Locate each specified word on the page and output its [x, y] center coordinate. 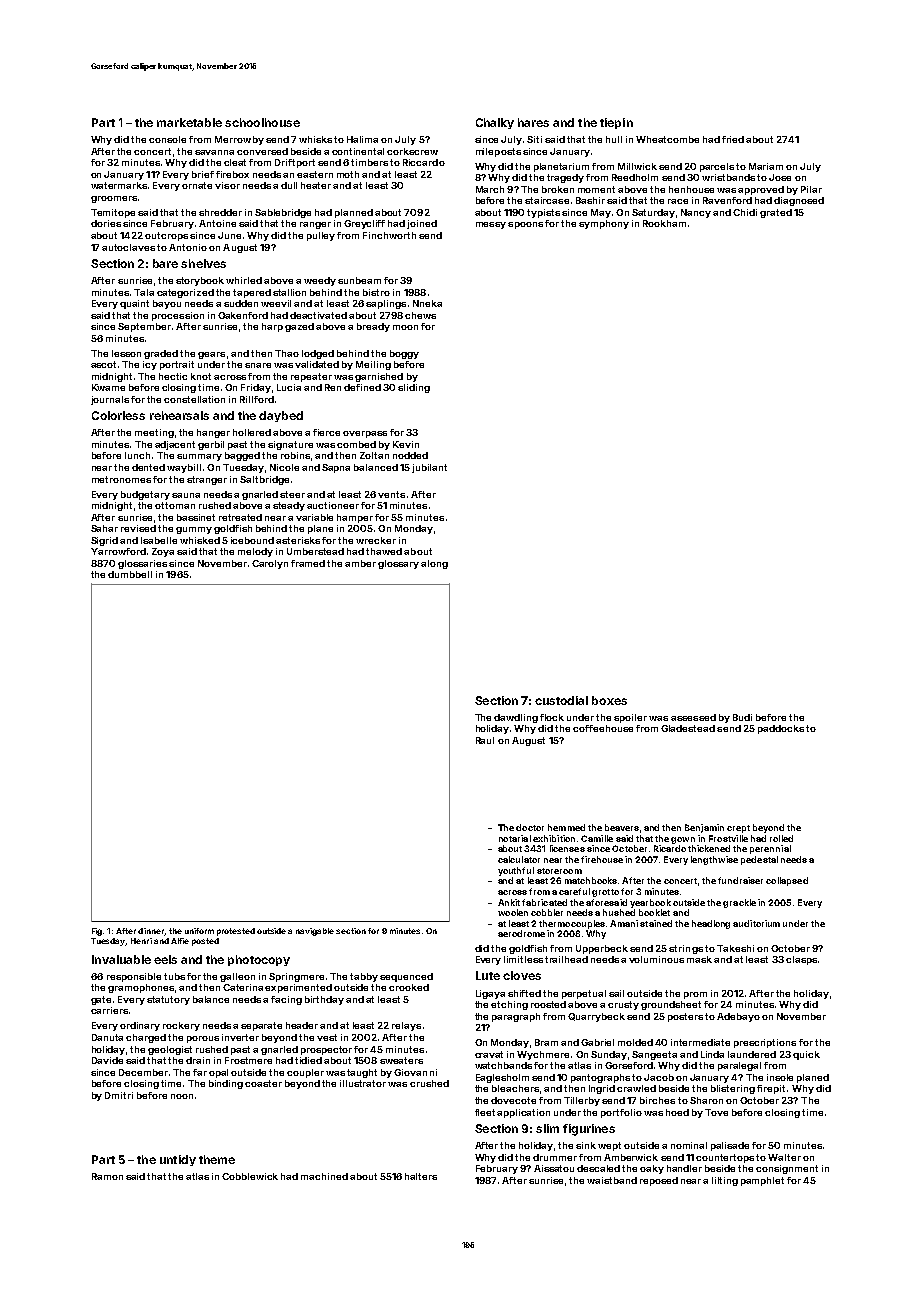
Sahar [104, 528]
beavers [622, 827]
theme [217, 1159]
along [434, 564]
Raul [485, 740]
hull [614, 139]
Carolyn [270, 564]
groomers [114, 199]
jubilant [429, 468]
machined [324, 1176]
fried [733, 139]
